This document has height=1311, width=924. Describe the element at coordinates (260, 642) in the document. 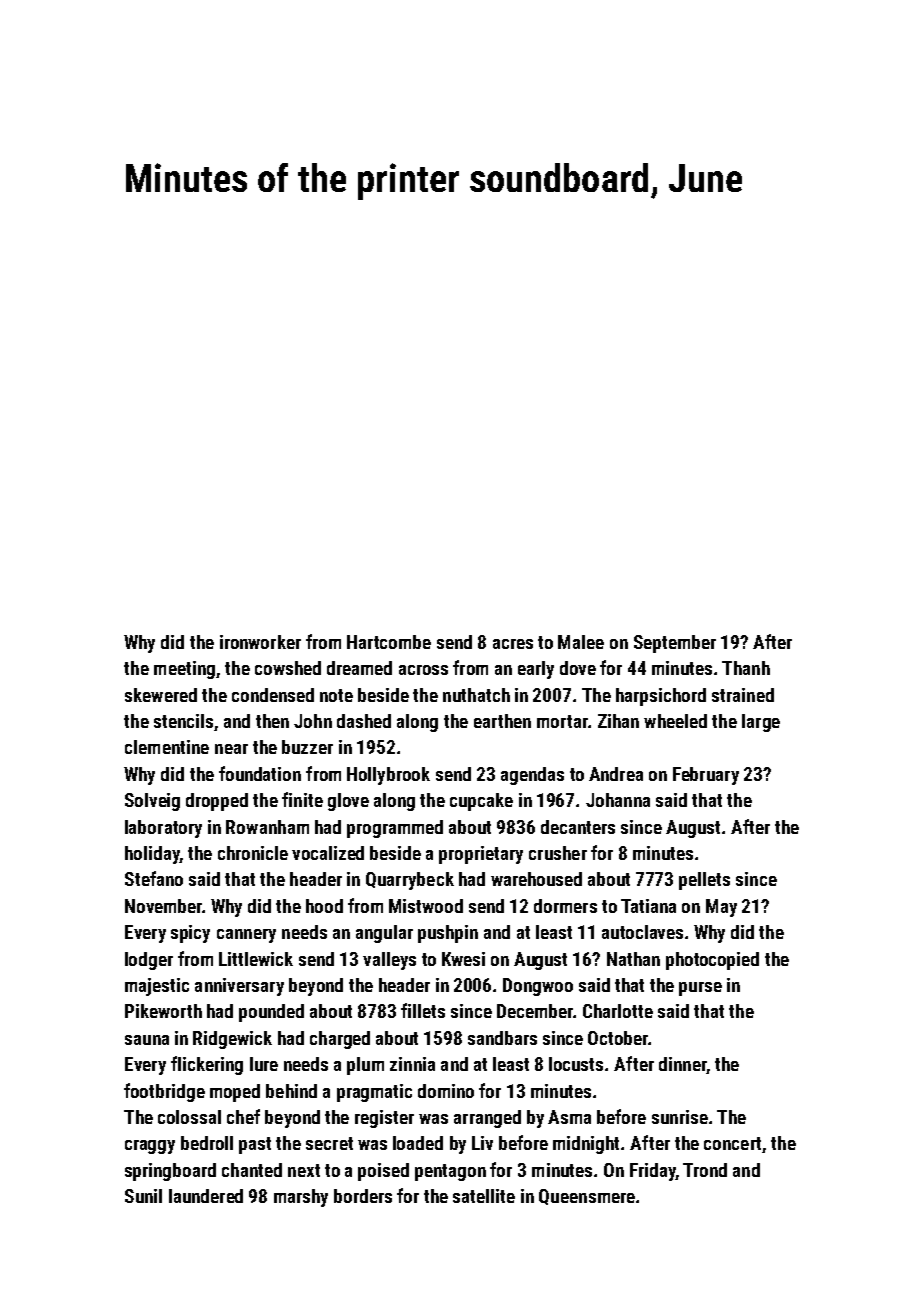

I see `ironworker` at that location.
